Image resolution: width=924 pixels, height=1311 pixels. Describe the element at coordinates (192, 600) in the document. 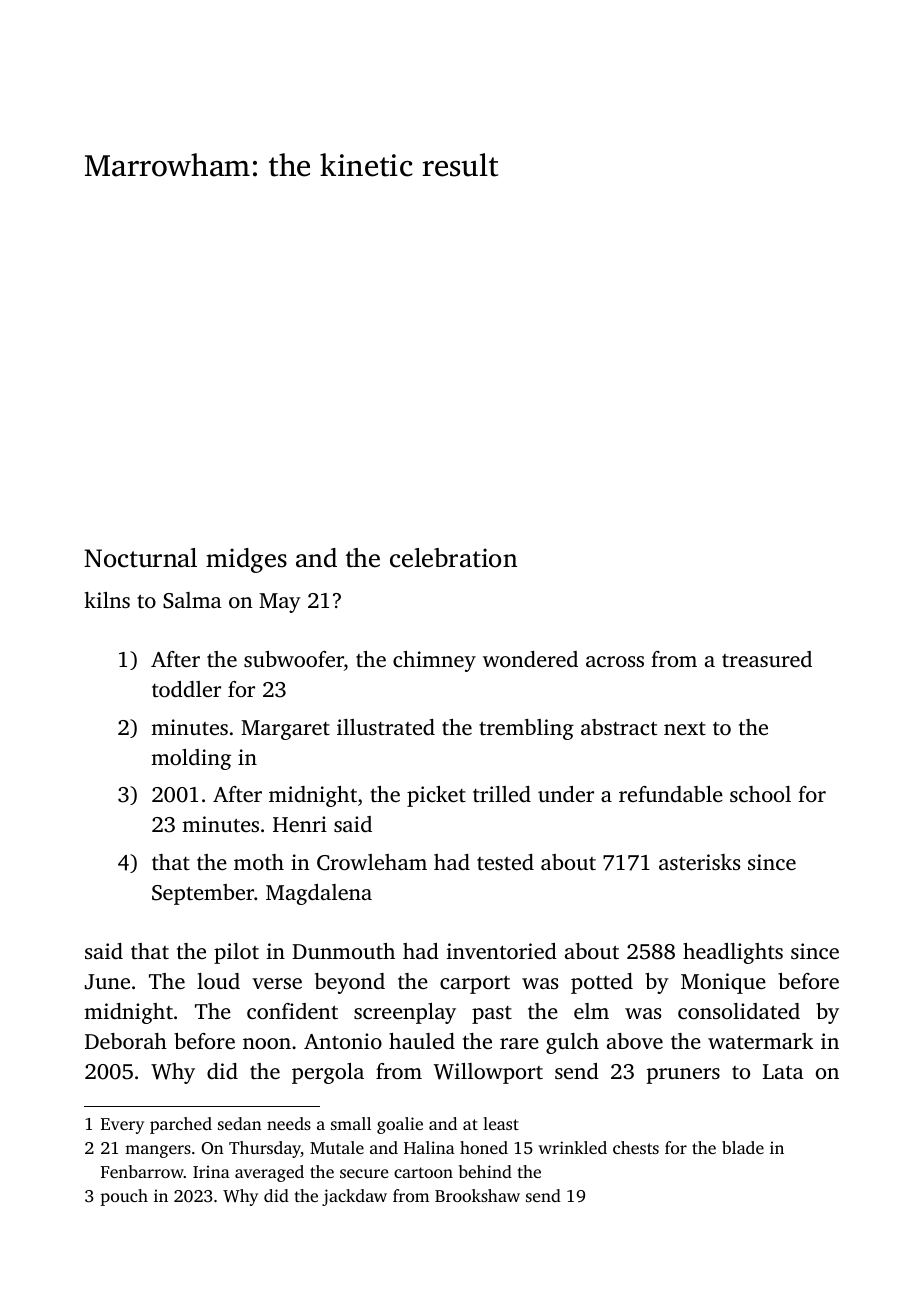

I see `Salma` at that location.
